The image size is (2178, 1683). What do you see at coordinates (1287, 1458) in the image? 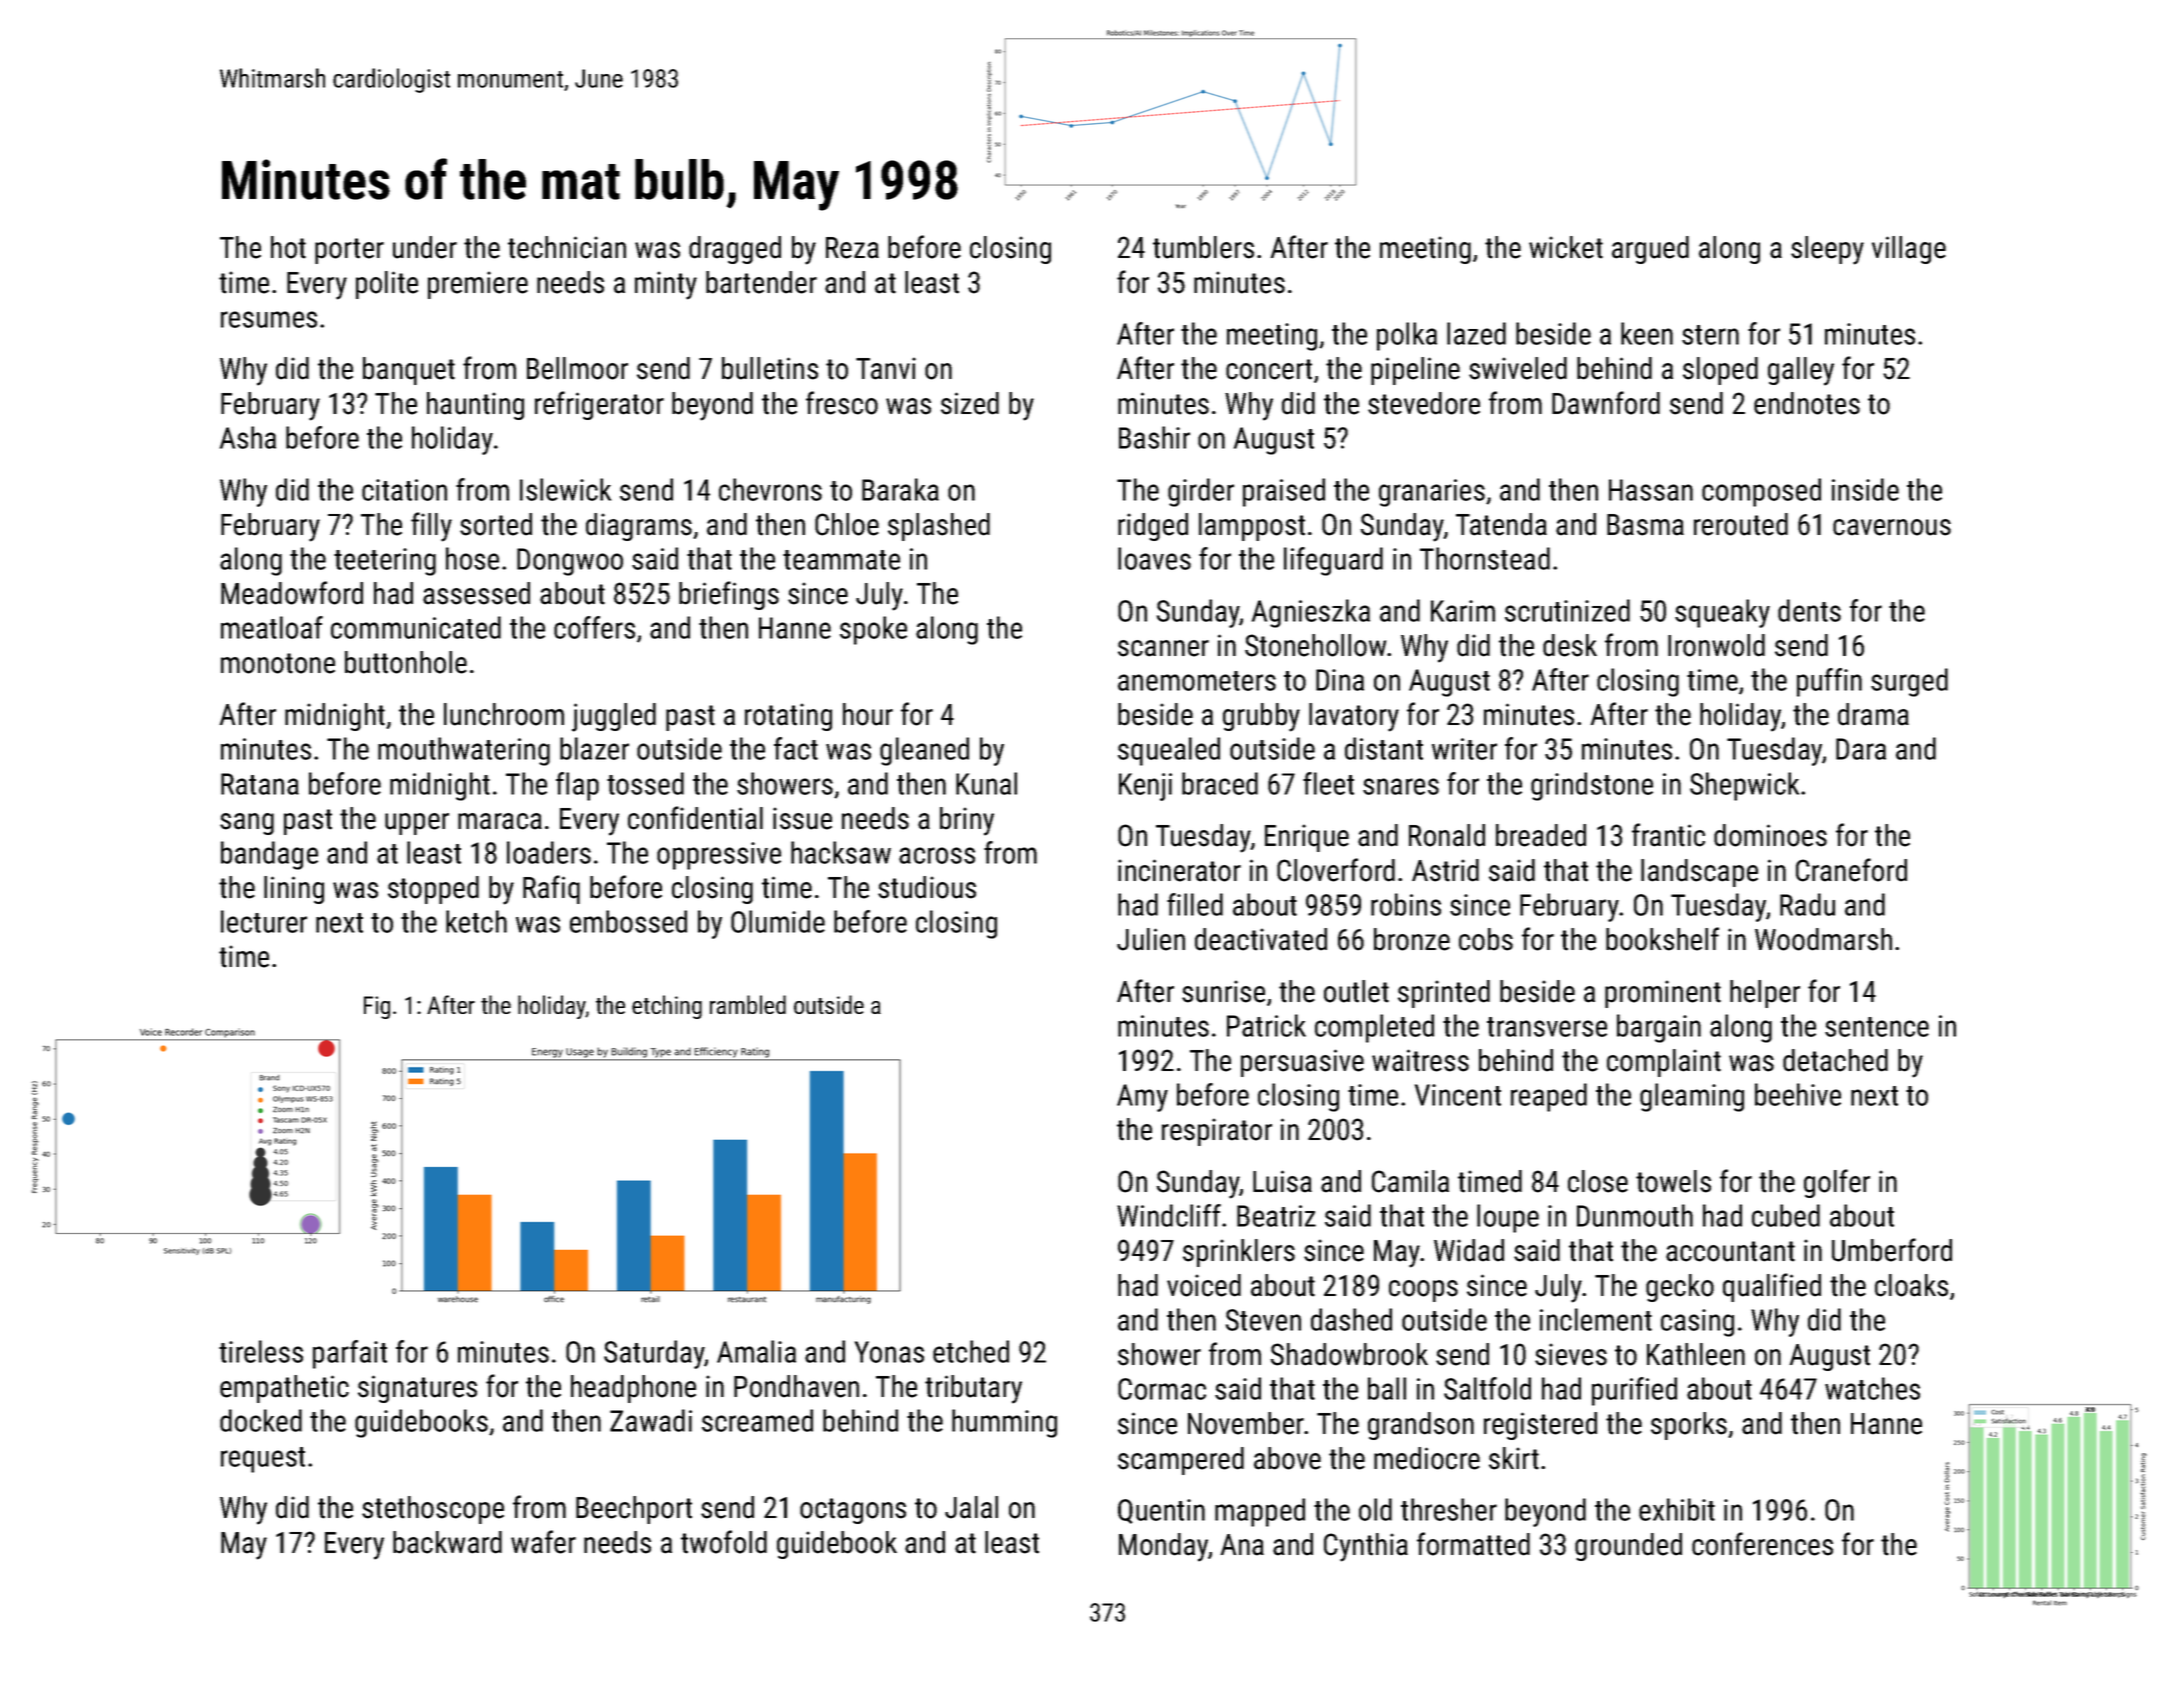
I see `above` at bounding box center [1287, 1458].
